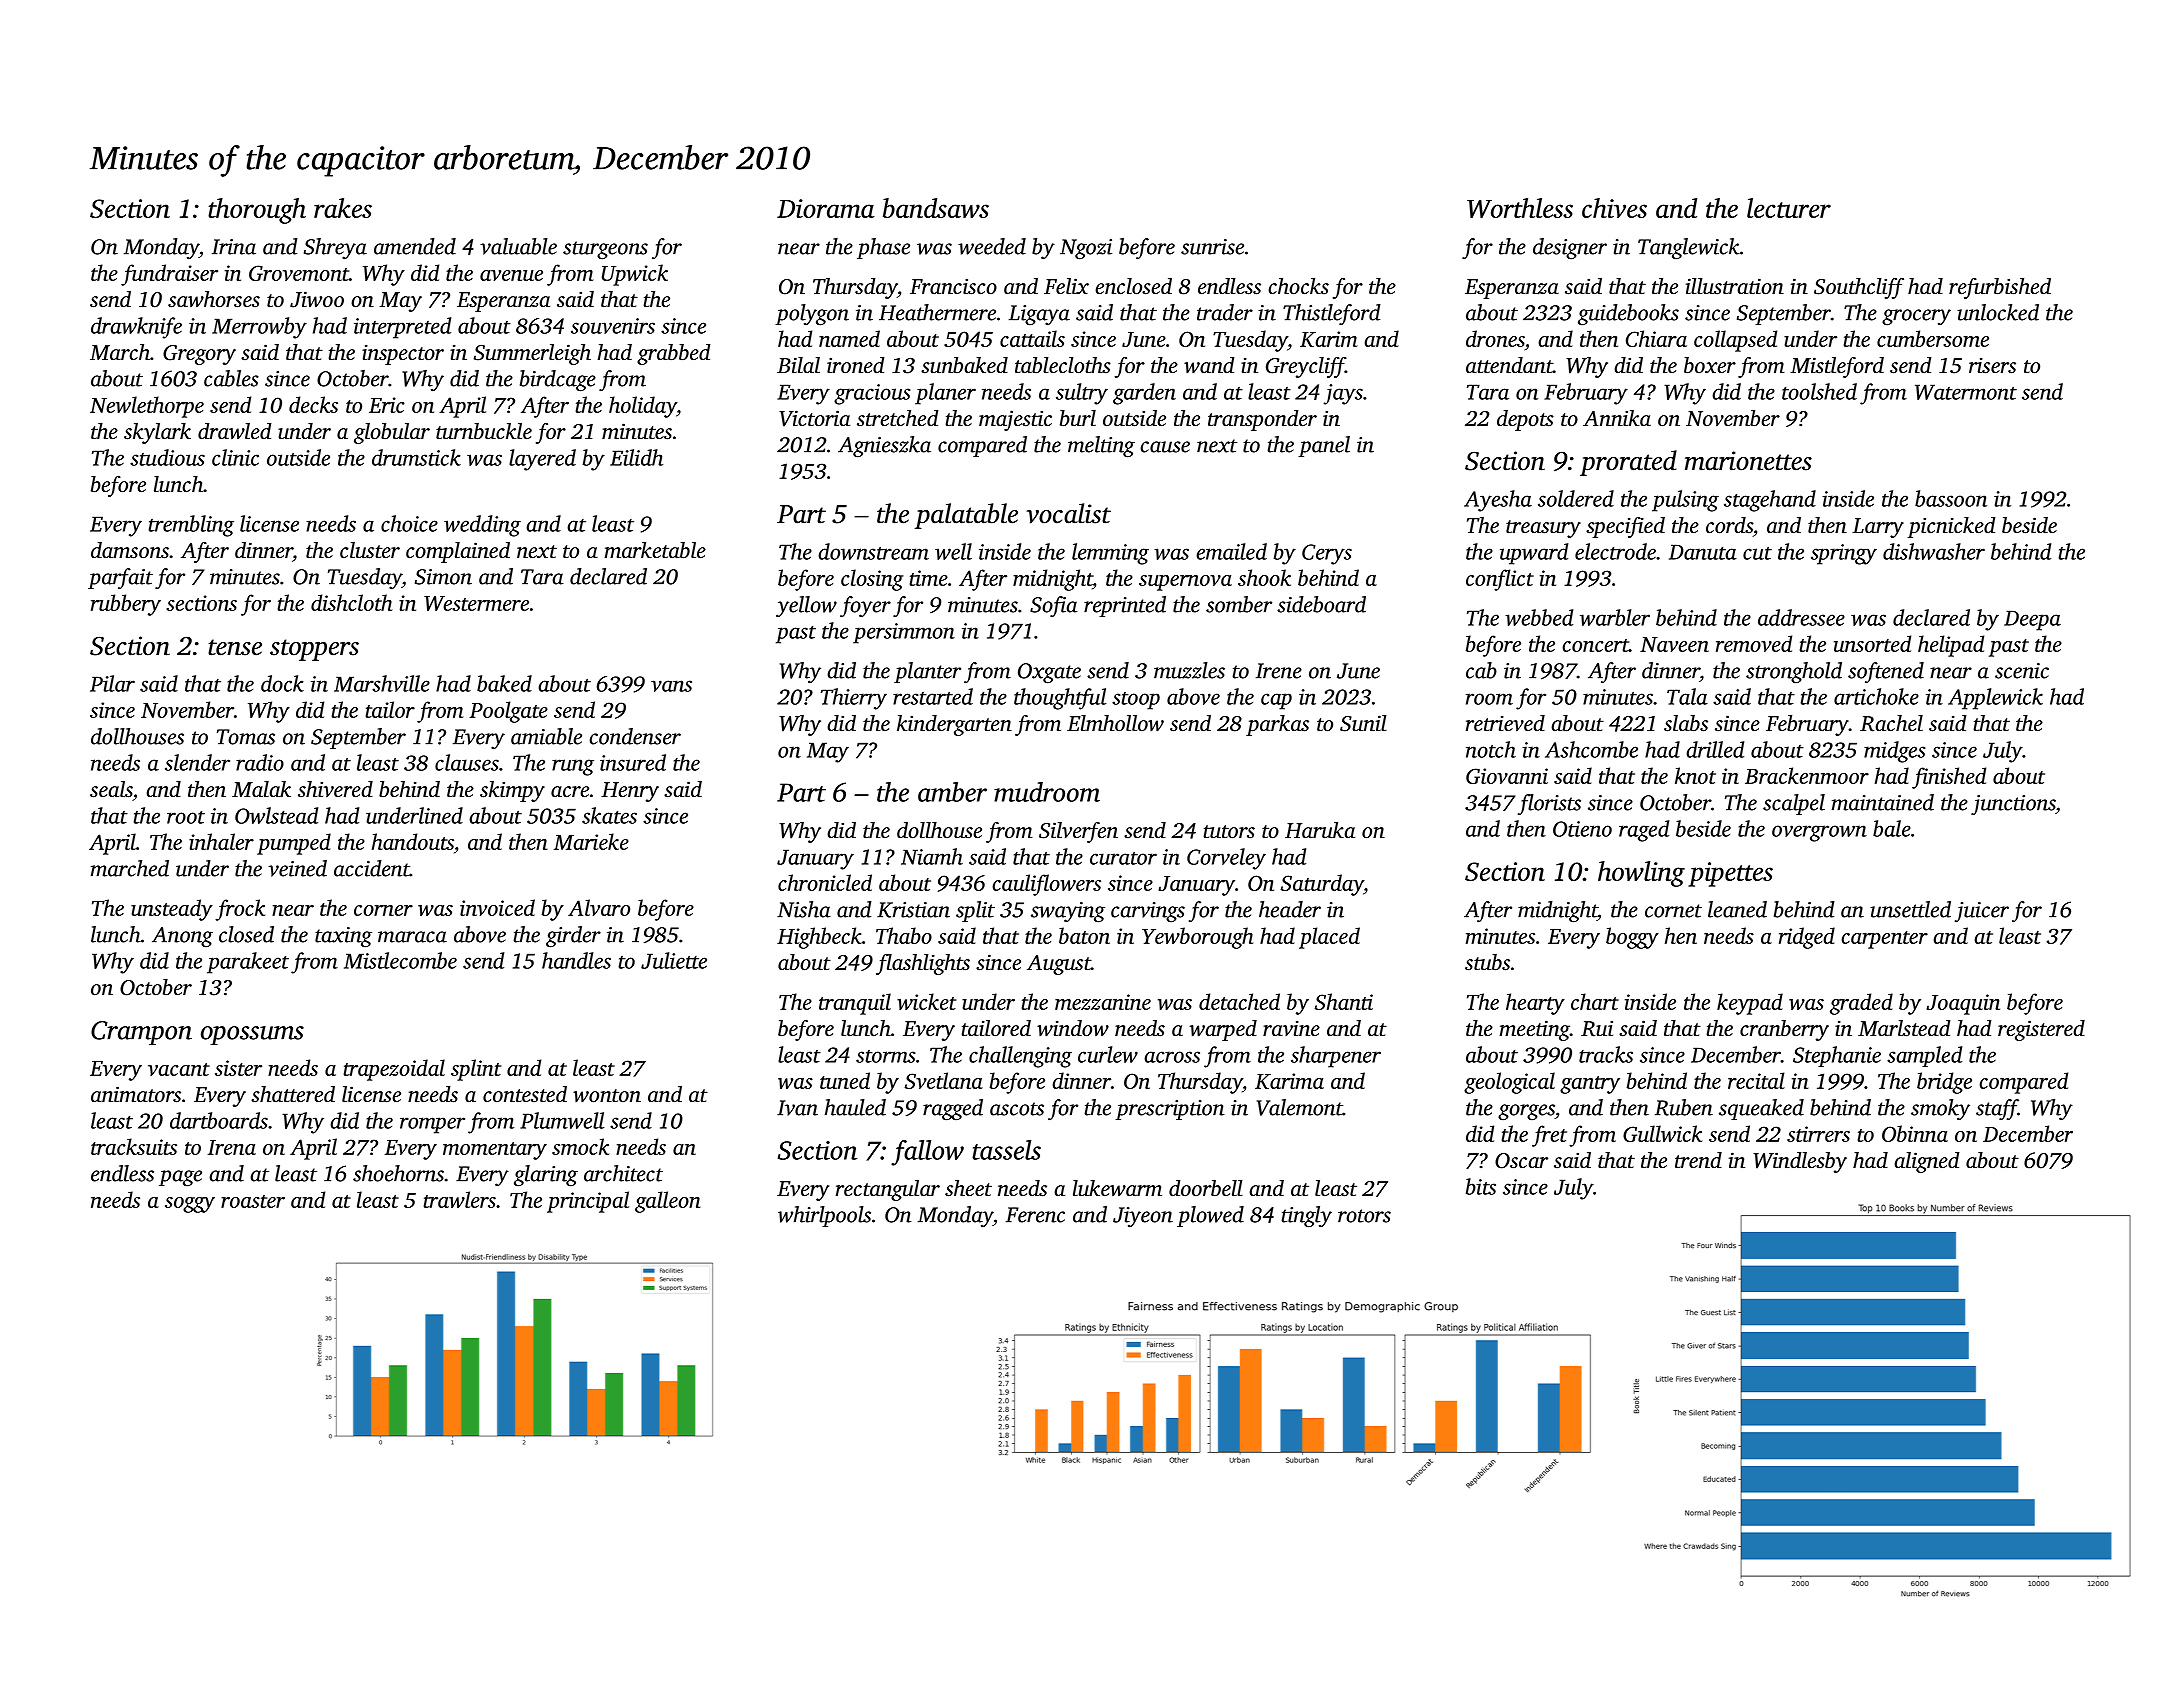 This screenshot has width=2178, height=1683. What do you see at coordinates (1750, 1004) in the screenshot?
I see `keypad` at bounding box center [1750, 1004].
